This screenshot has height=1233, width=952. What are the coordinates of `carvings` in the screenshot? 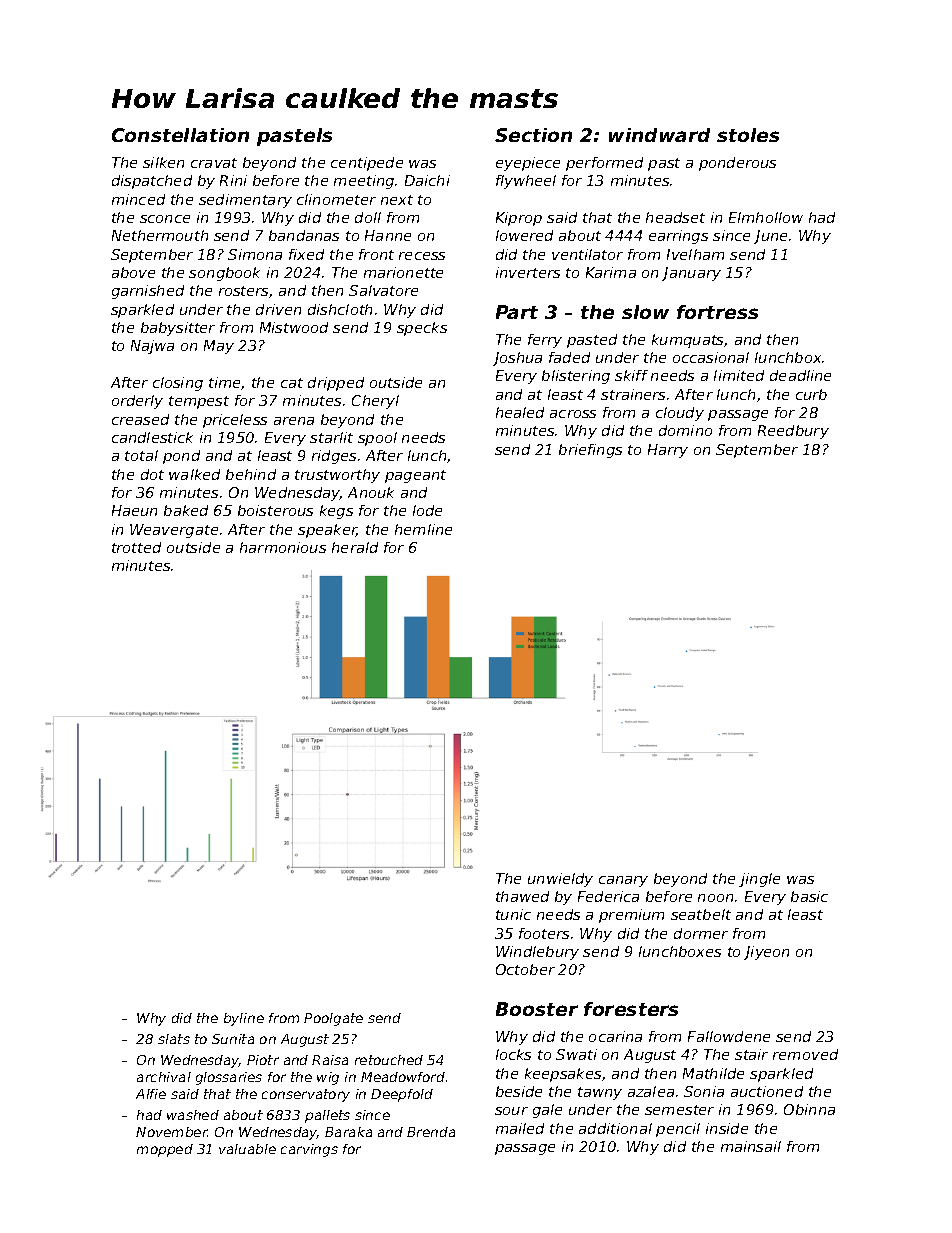 It's located at (309, 1150).
